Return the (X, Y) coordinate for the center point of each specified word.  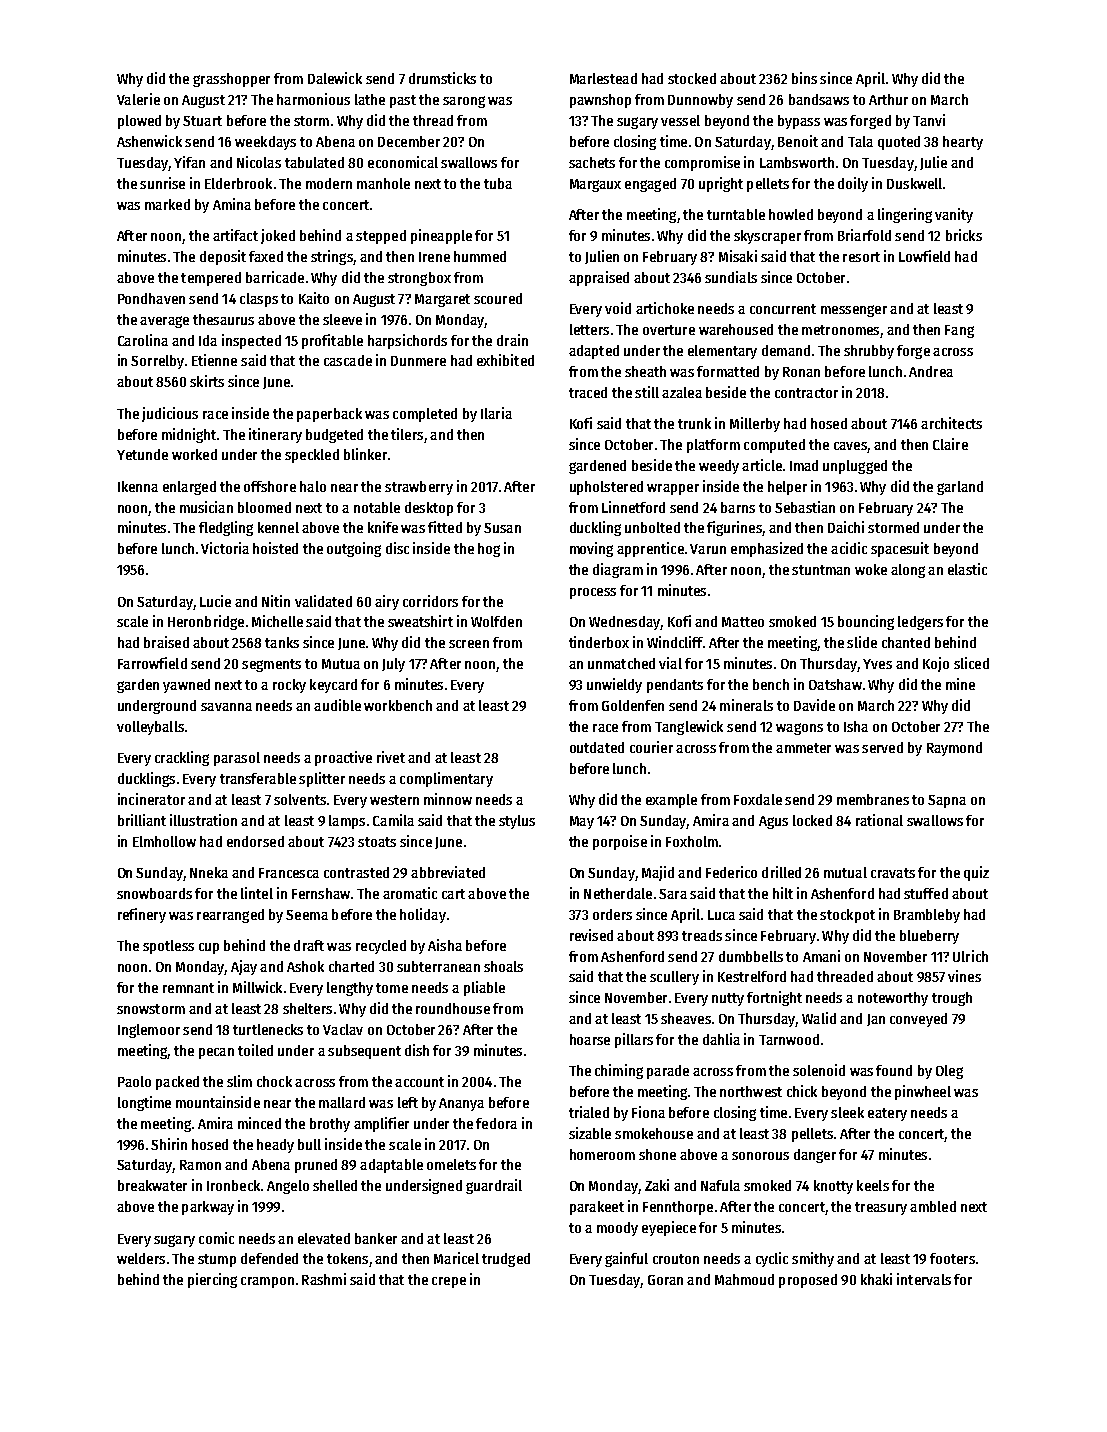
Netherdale (618, 893)
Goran (665, 1280)
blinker (365, 454)
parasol (237, 759)
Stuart (202, 121)
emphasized (767, 549)
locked (812, 820)
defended (269, 1258)
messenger (854, 311)
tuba (498, 183)
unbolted (652, 527)
